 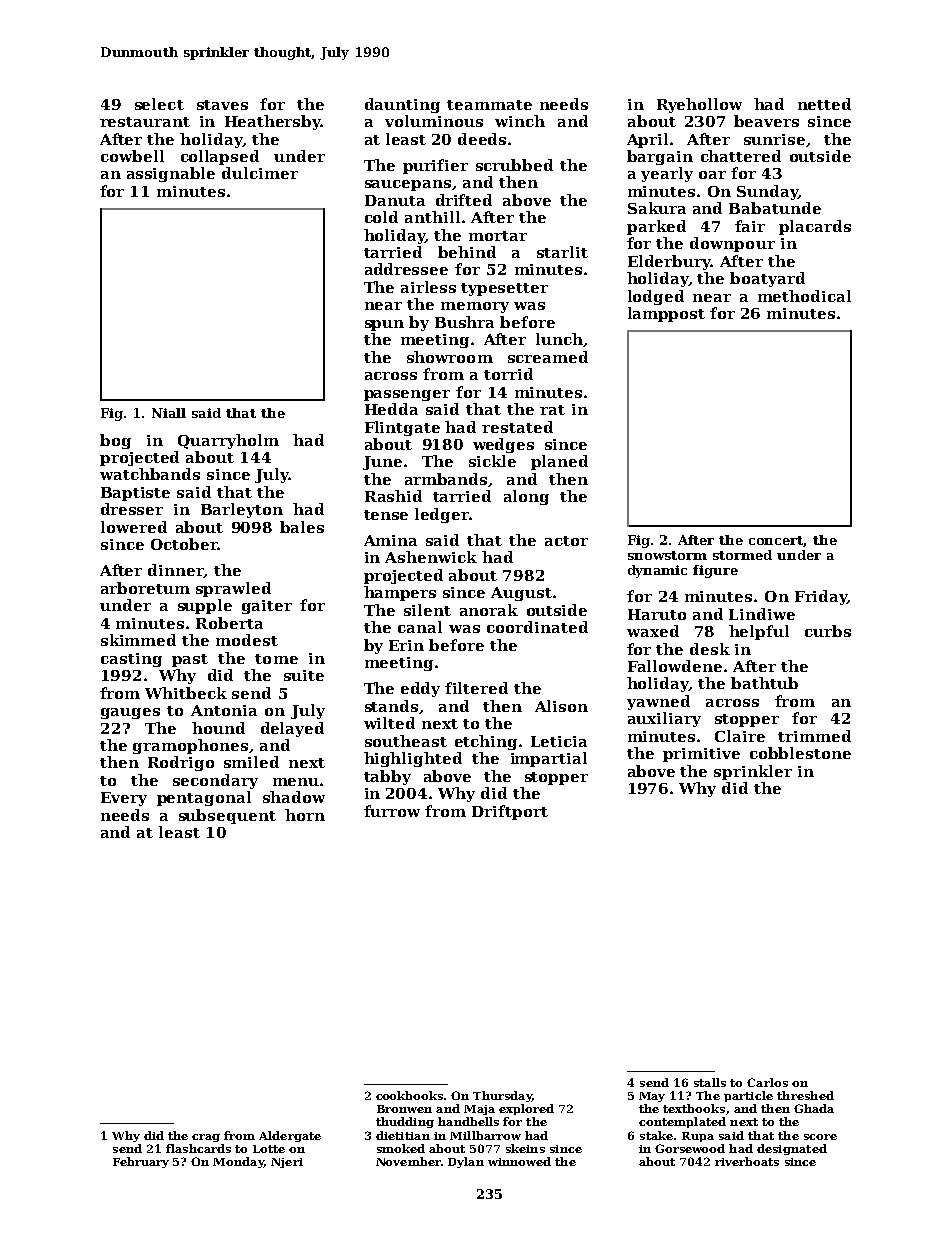 I want to click on crag, so click(x=206, y=1138).
